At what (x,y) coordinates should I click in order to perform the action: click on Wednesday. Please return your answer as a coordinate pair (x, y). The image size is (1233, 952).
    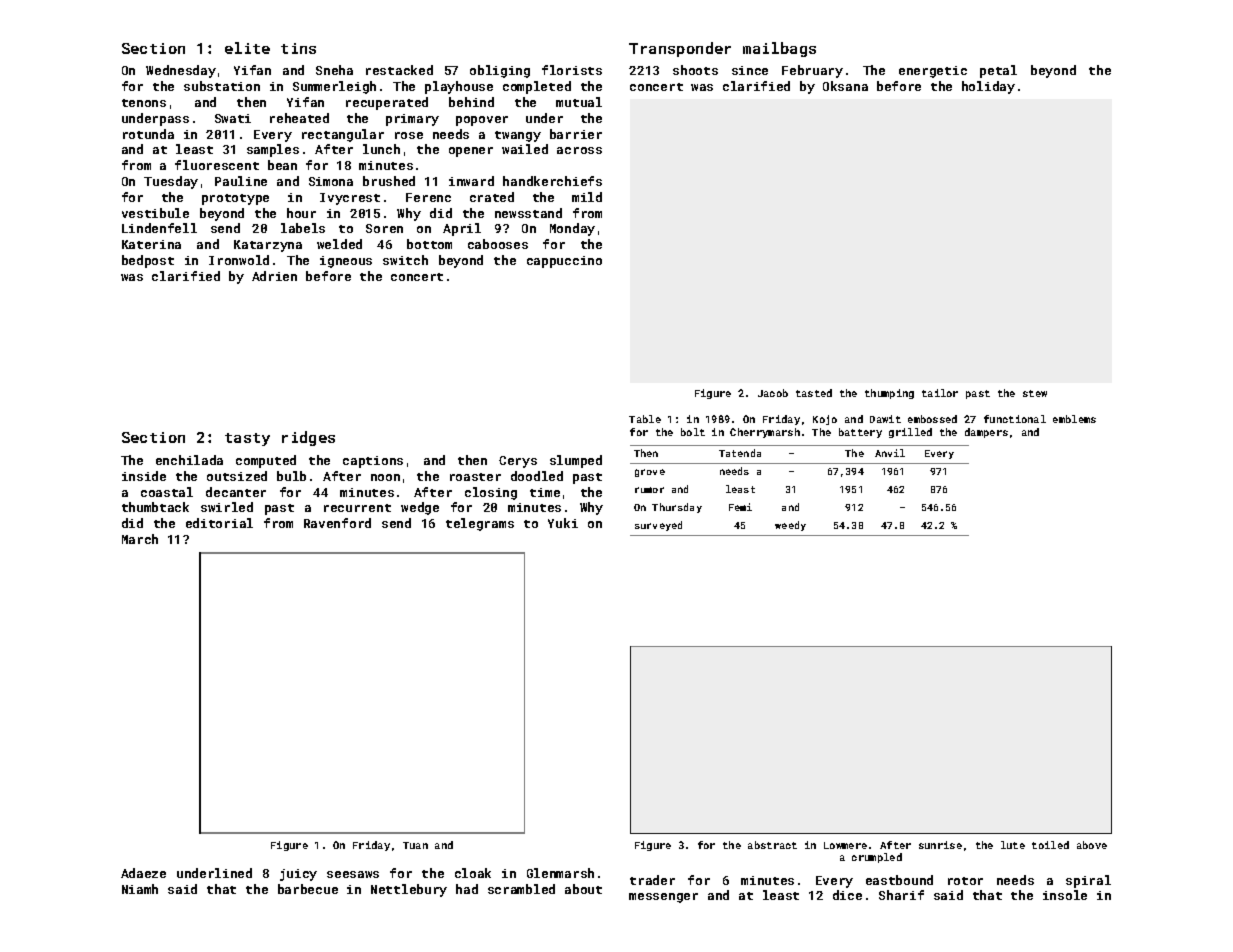
    Looking at the image, I should click on (181, 71).
